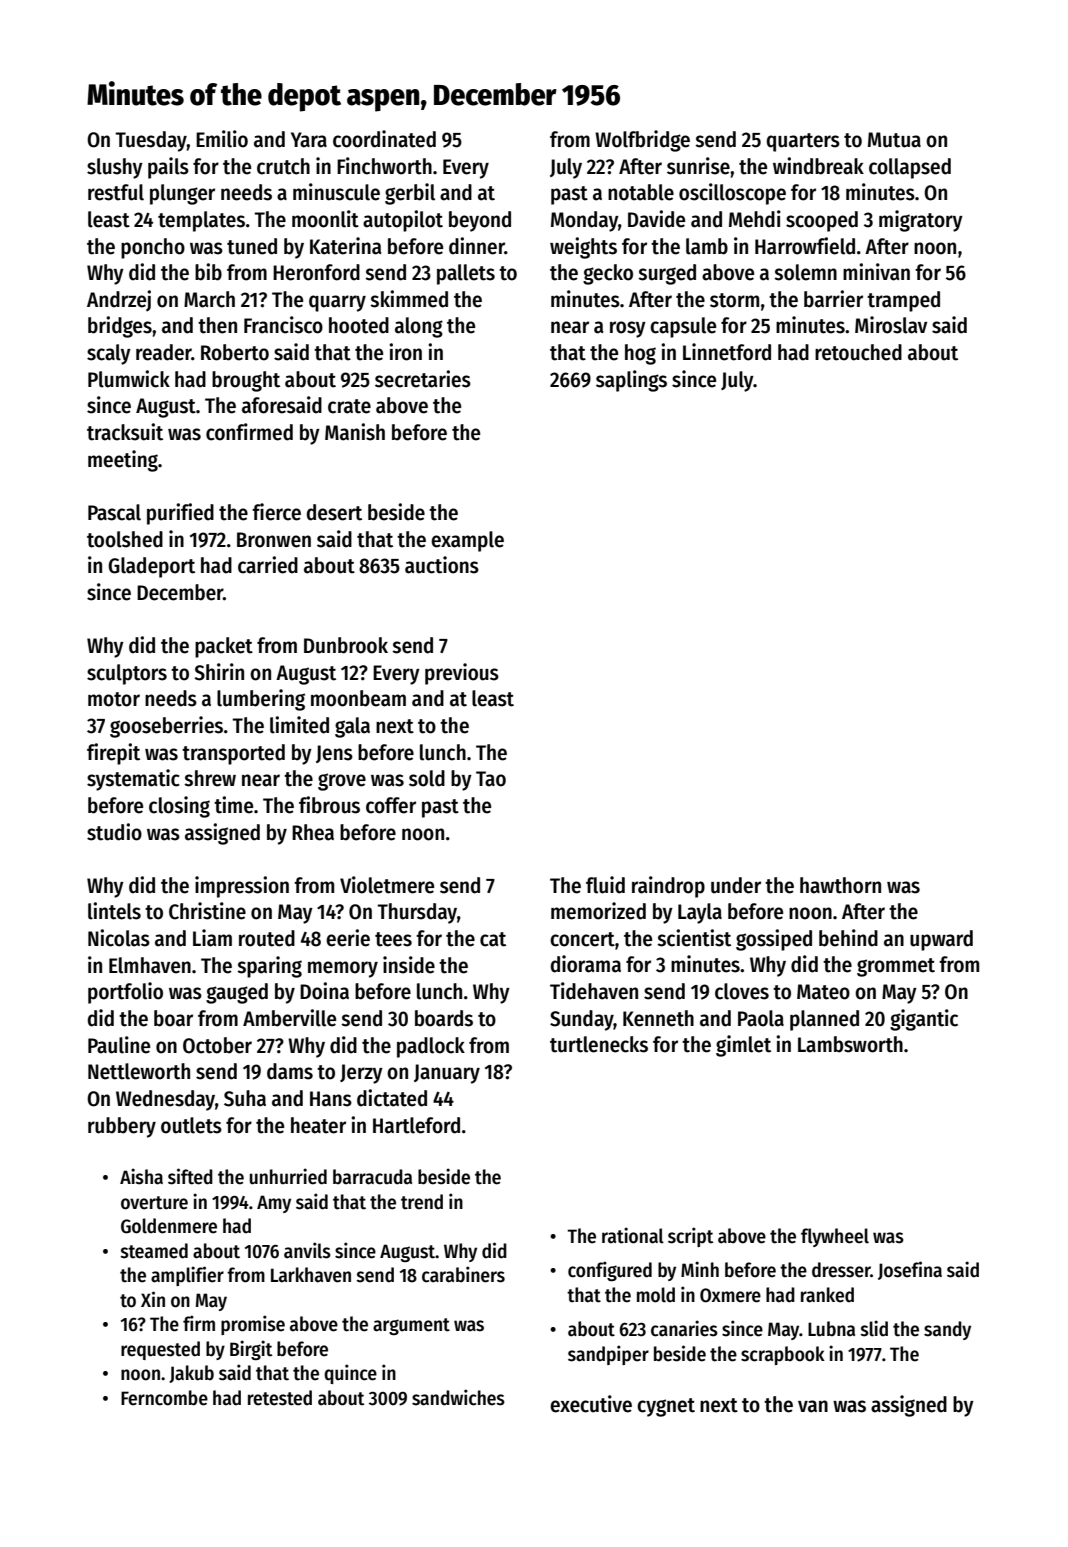 The height and width of the document is (1547, 1068). Describe the element at coordinates (467, 541) in the document. I see `example` at that location.
